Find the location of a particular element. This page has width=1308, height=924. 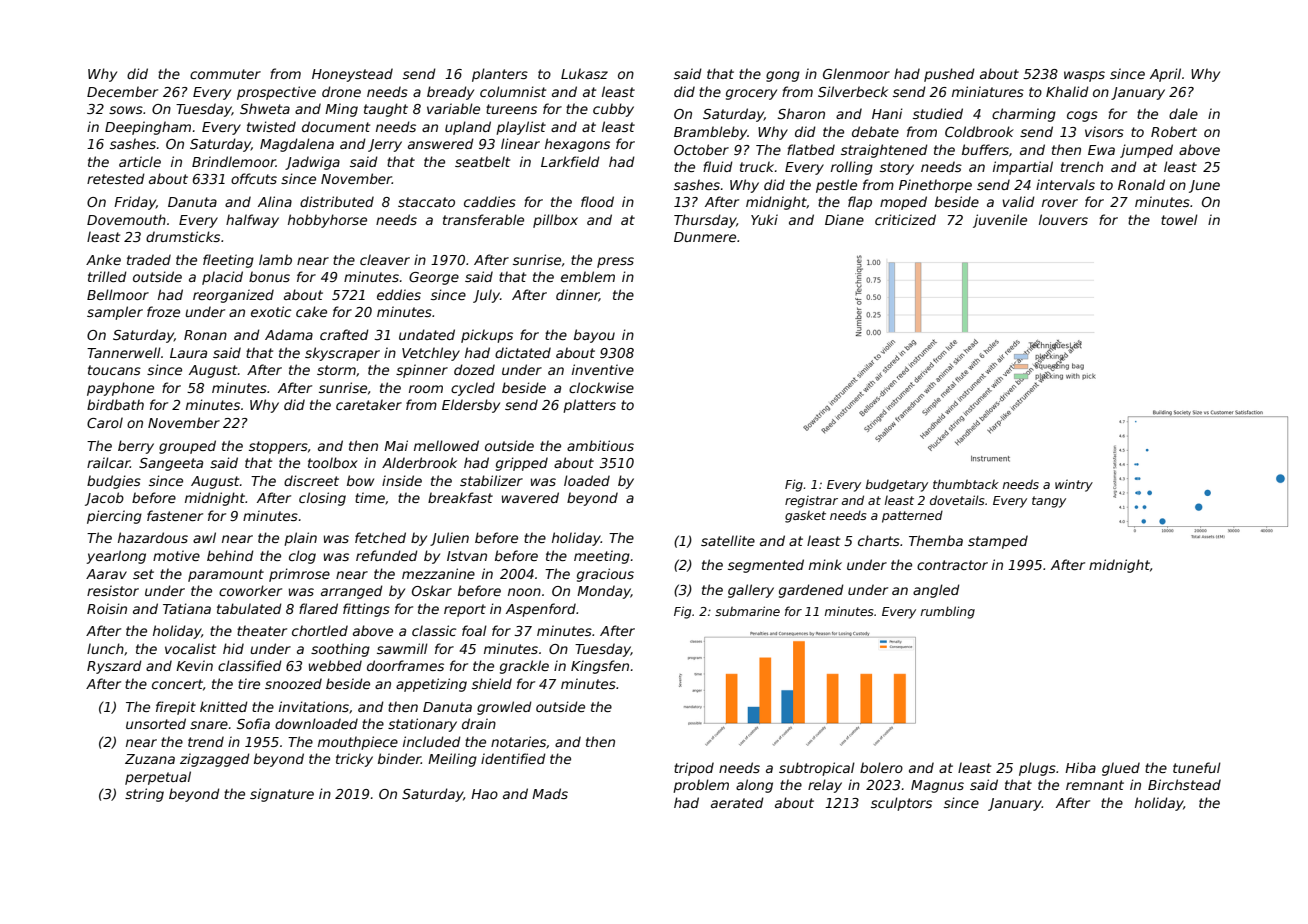

grocery is located at coordinates (751, 94).
